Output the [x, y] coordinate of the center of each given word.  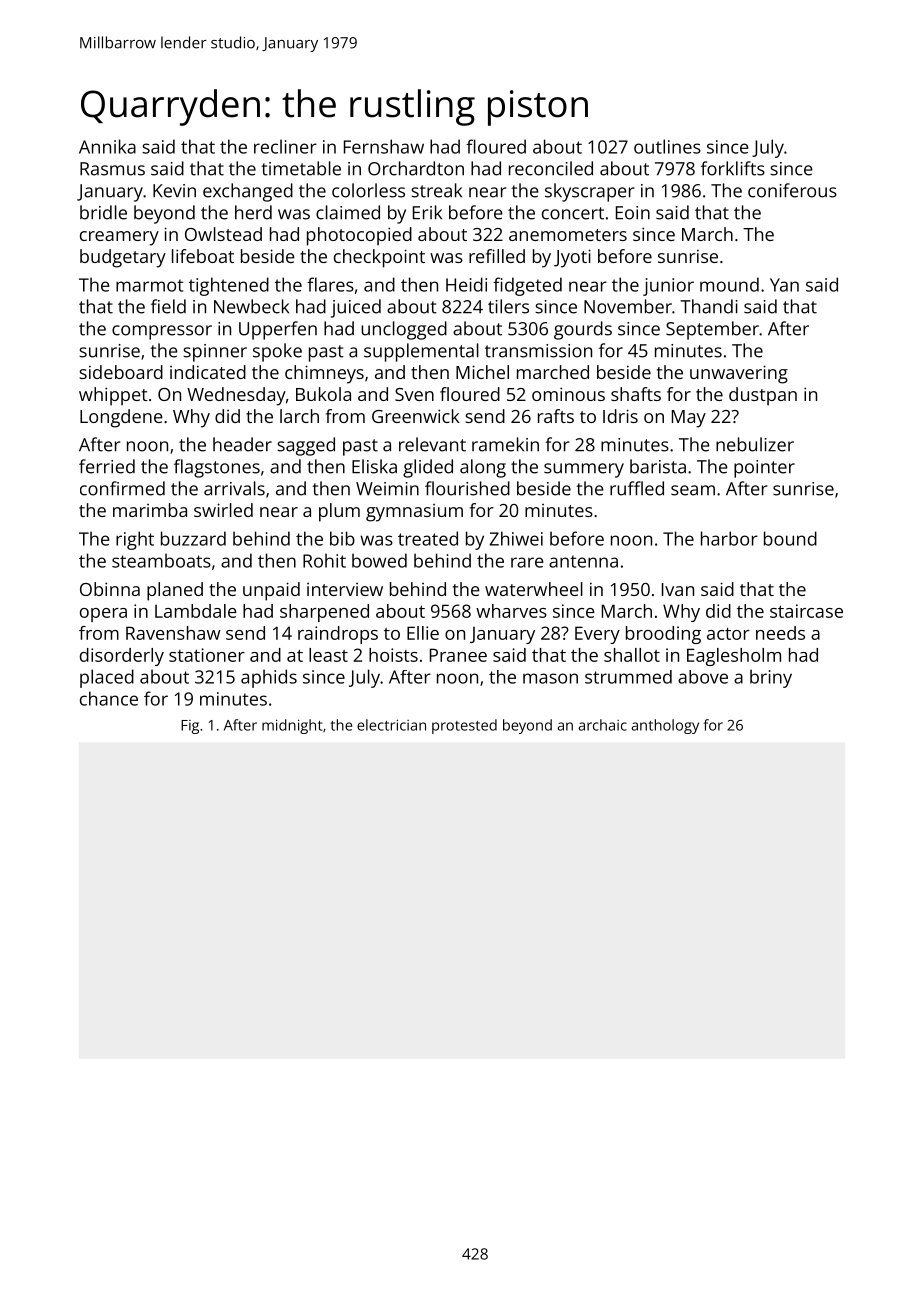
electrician [391, 725]
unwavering [739, 374]
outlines [667, 146]
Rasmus [112, 169]
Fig [190, 727]
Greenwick [416, 416]
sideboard [121, 372]
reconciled [551, 168]
